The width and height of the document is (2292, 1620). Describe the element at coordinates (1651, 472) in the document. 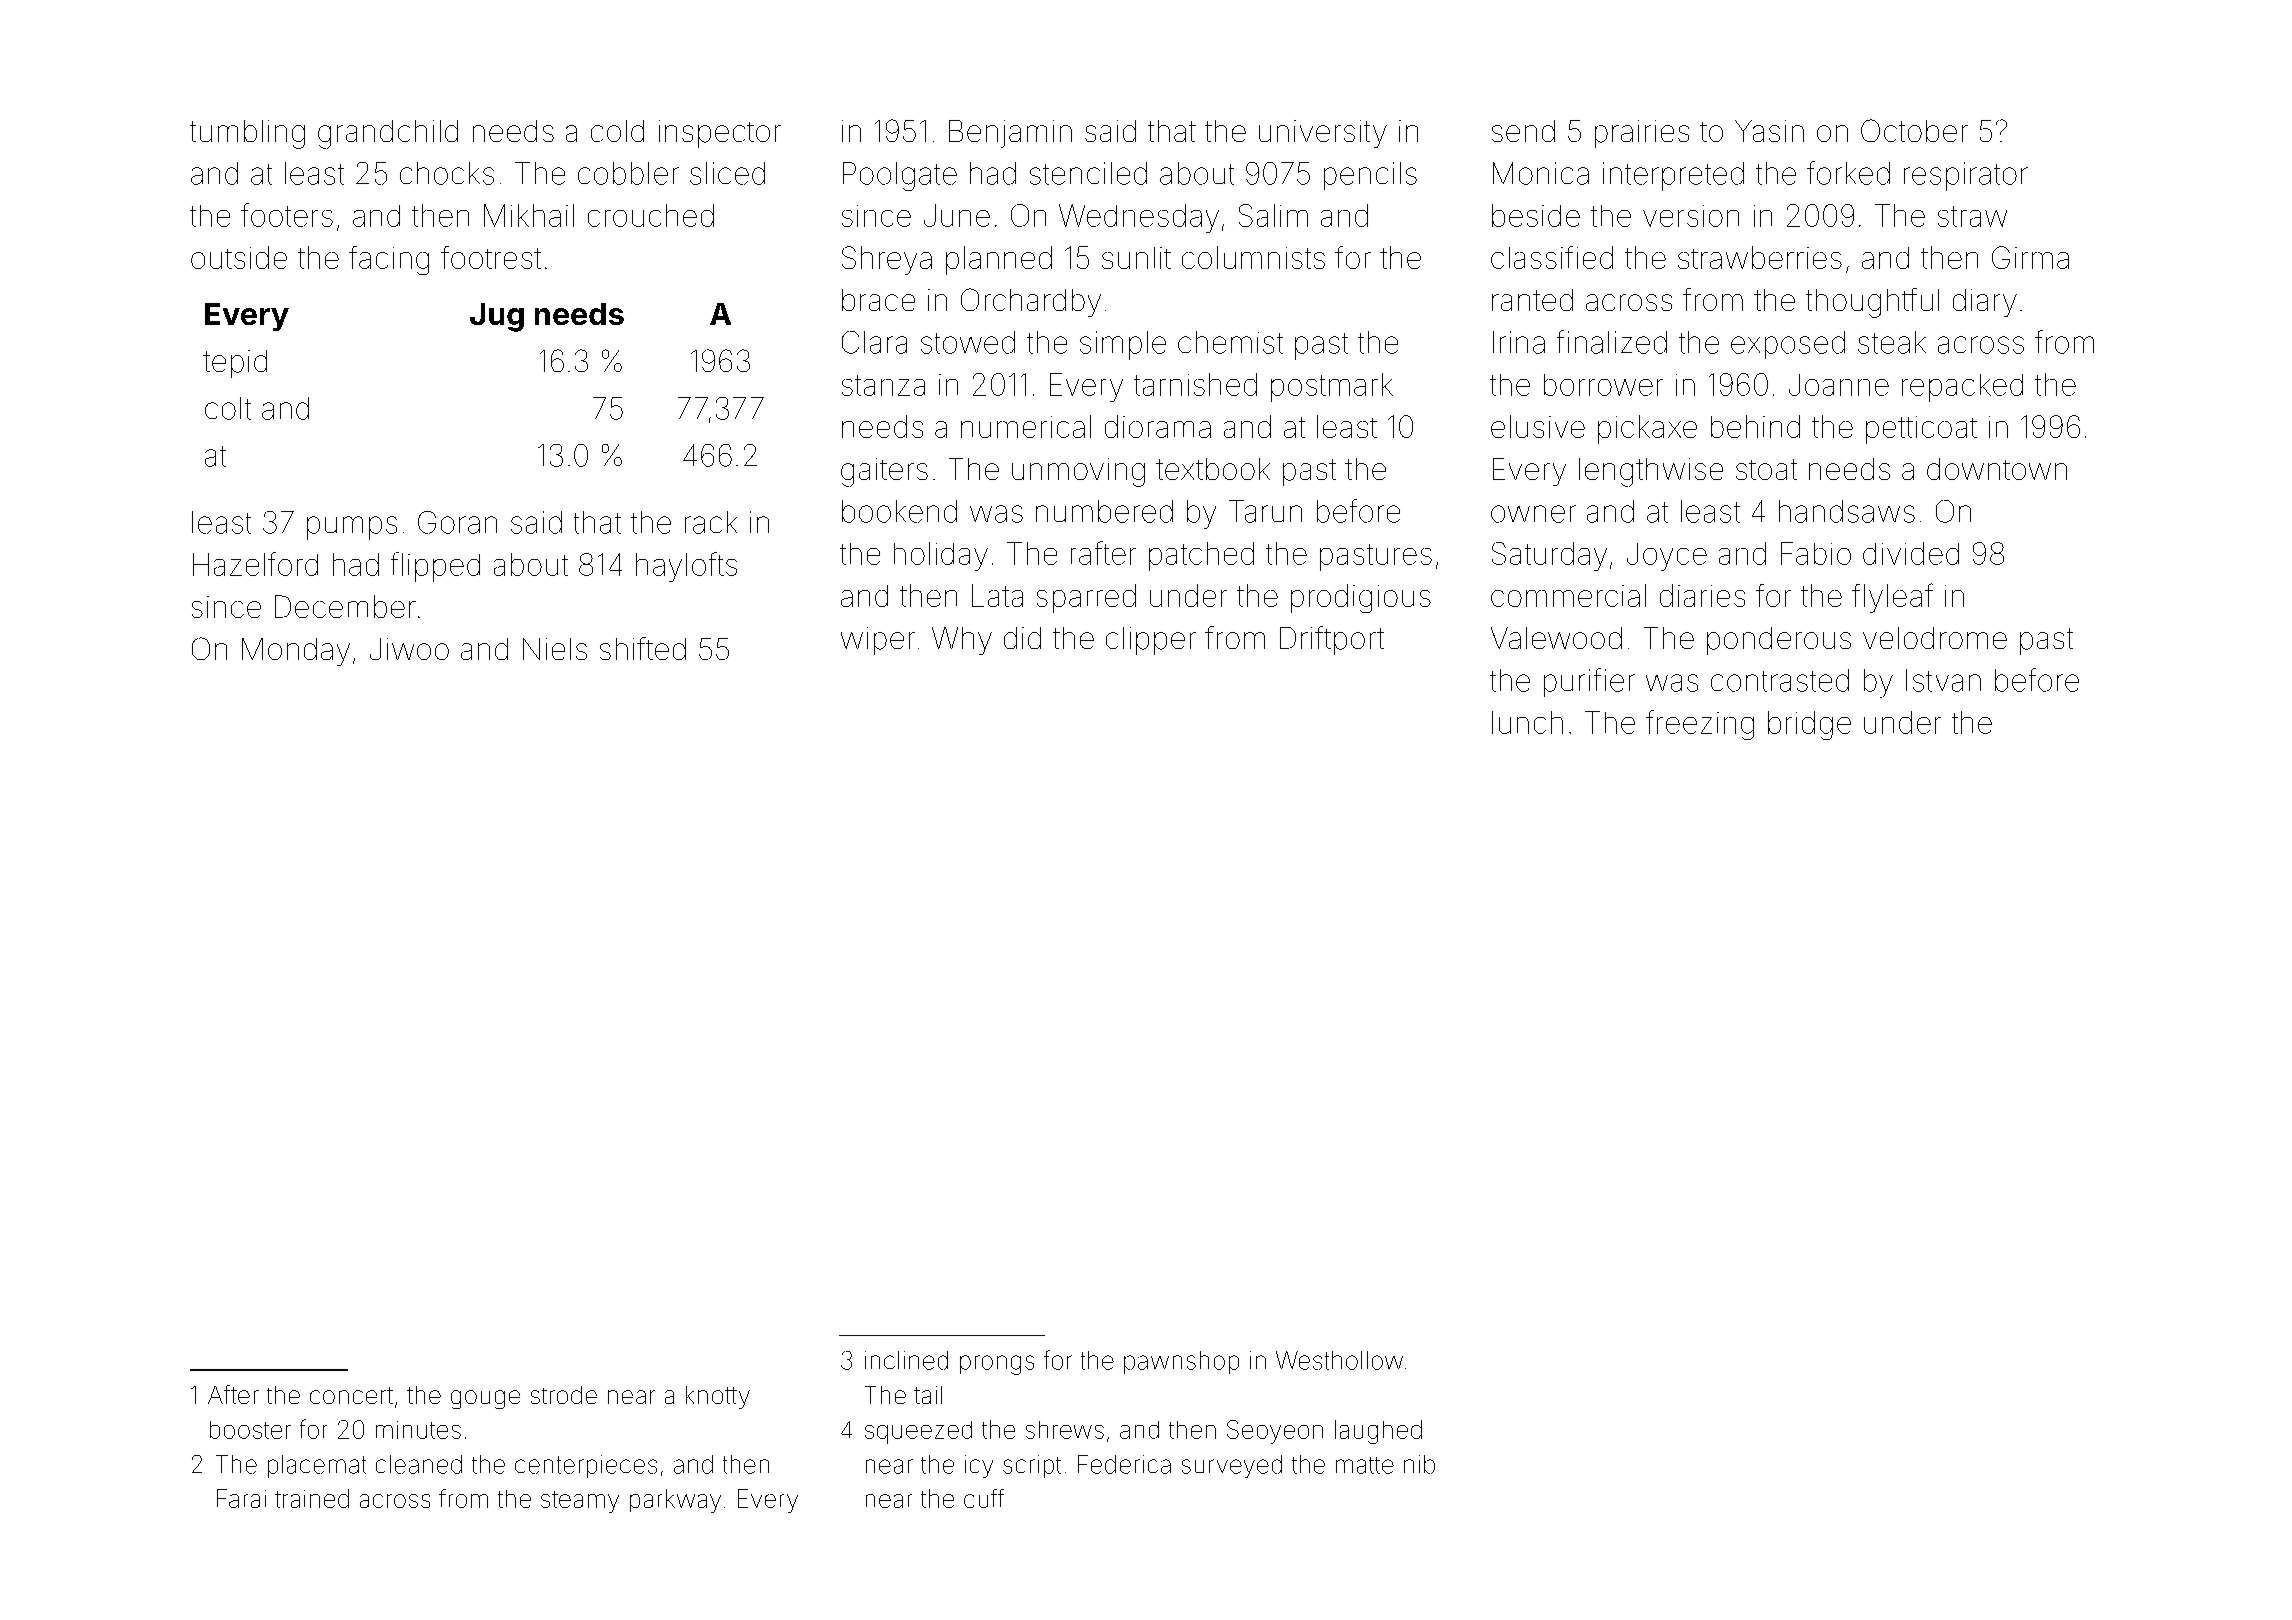

I see `lengthwise` at that location.
